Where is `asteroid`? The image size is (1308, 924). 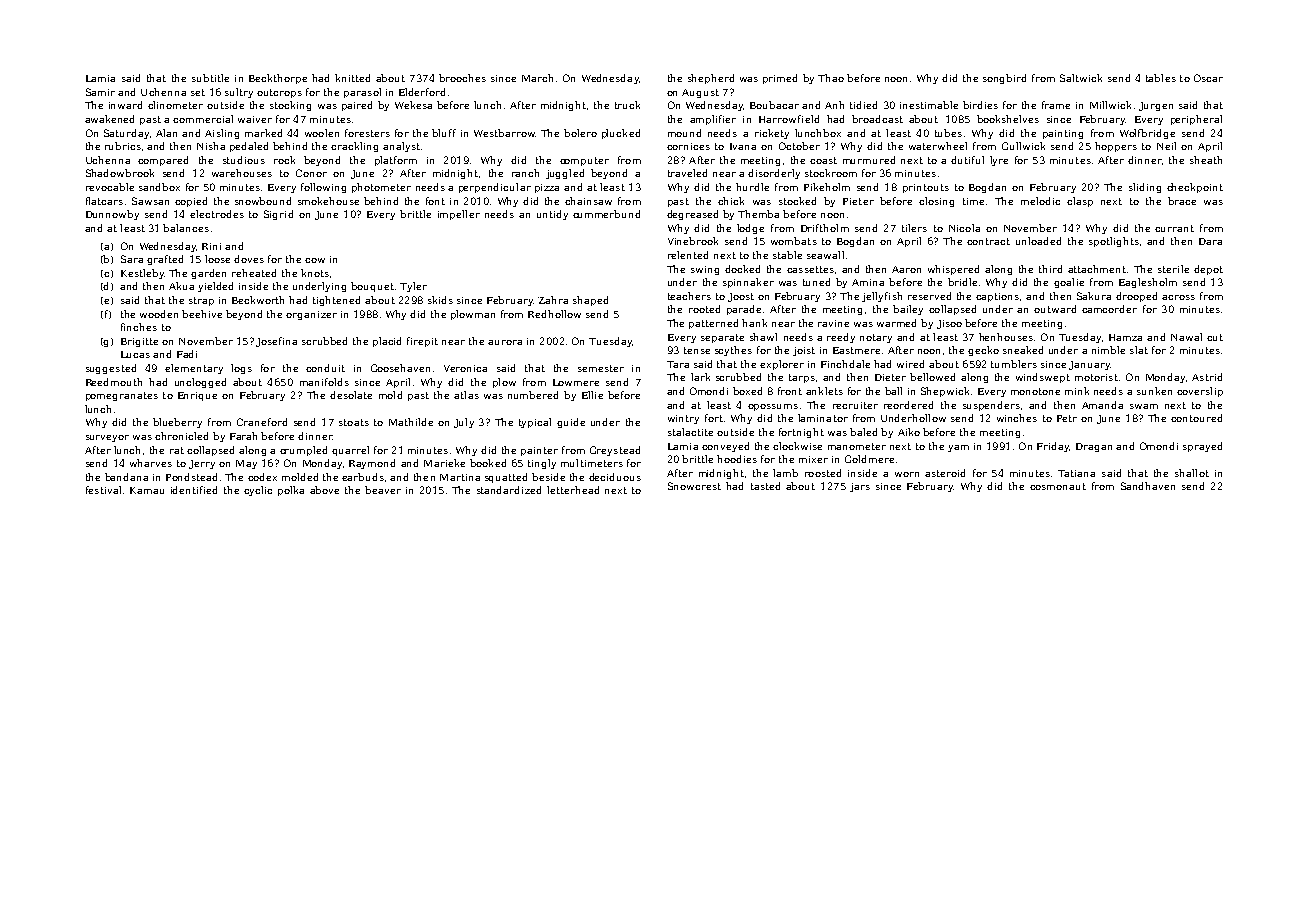
asteroid is located at coordinates (945, 473).
